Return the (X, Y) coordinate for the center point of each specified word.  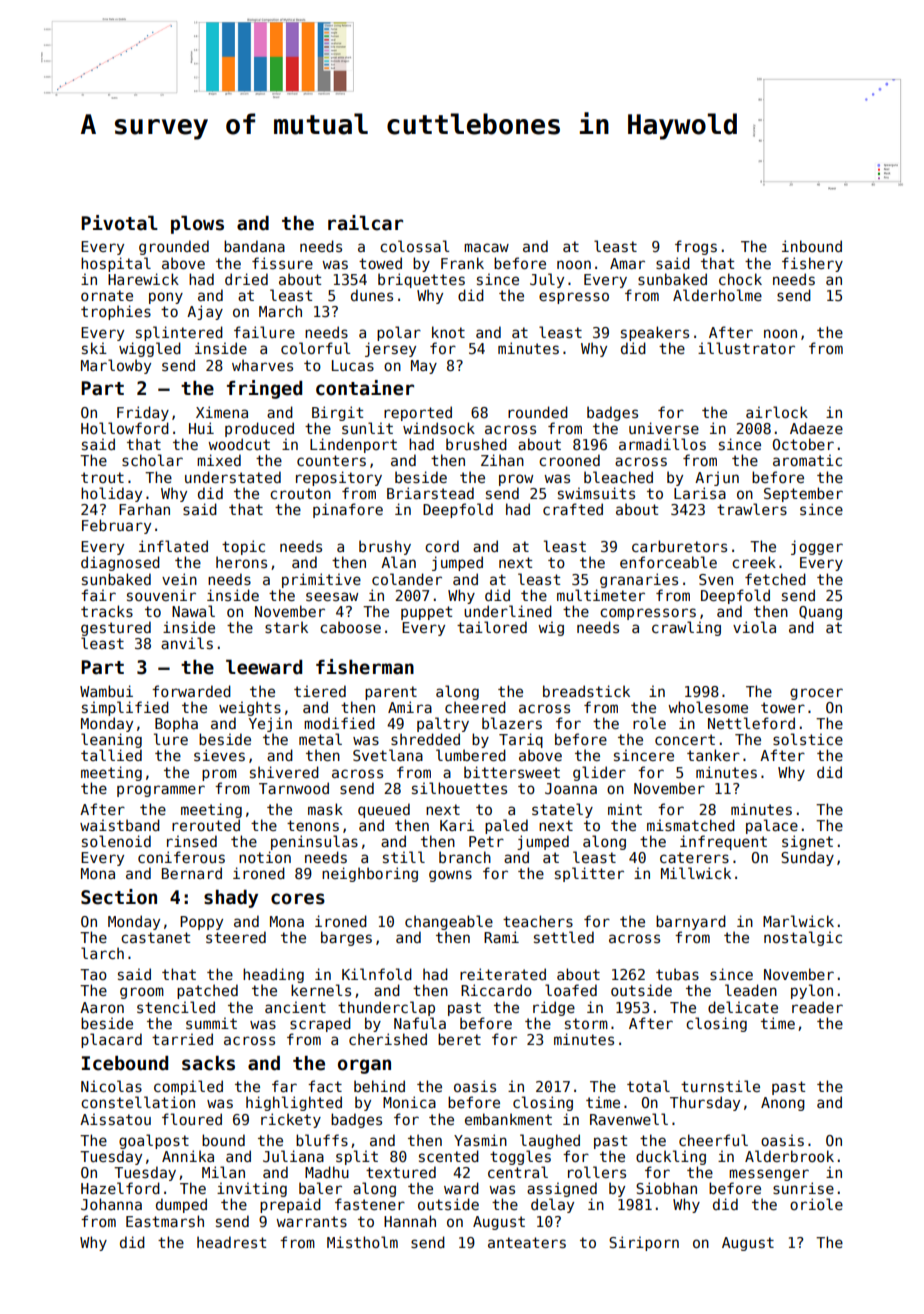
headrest (231, 1242)
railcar (365, 223)
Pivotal (119, 223)
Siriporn (644, 1243)
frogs (696, 247)
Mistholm (362, 1242)
